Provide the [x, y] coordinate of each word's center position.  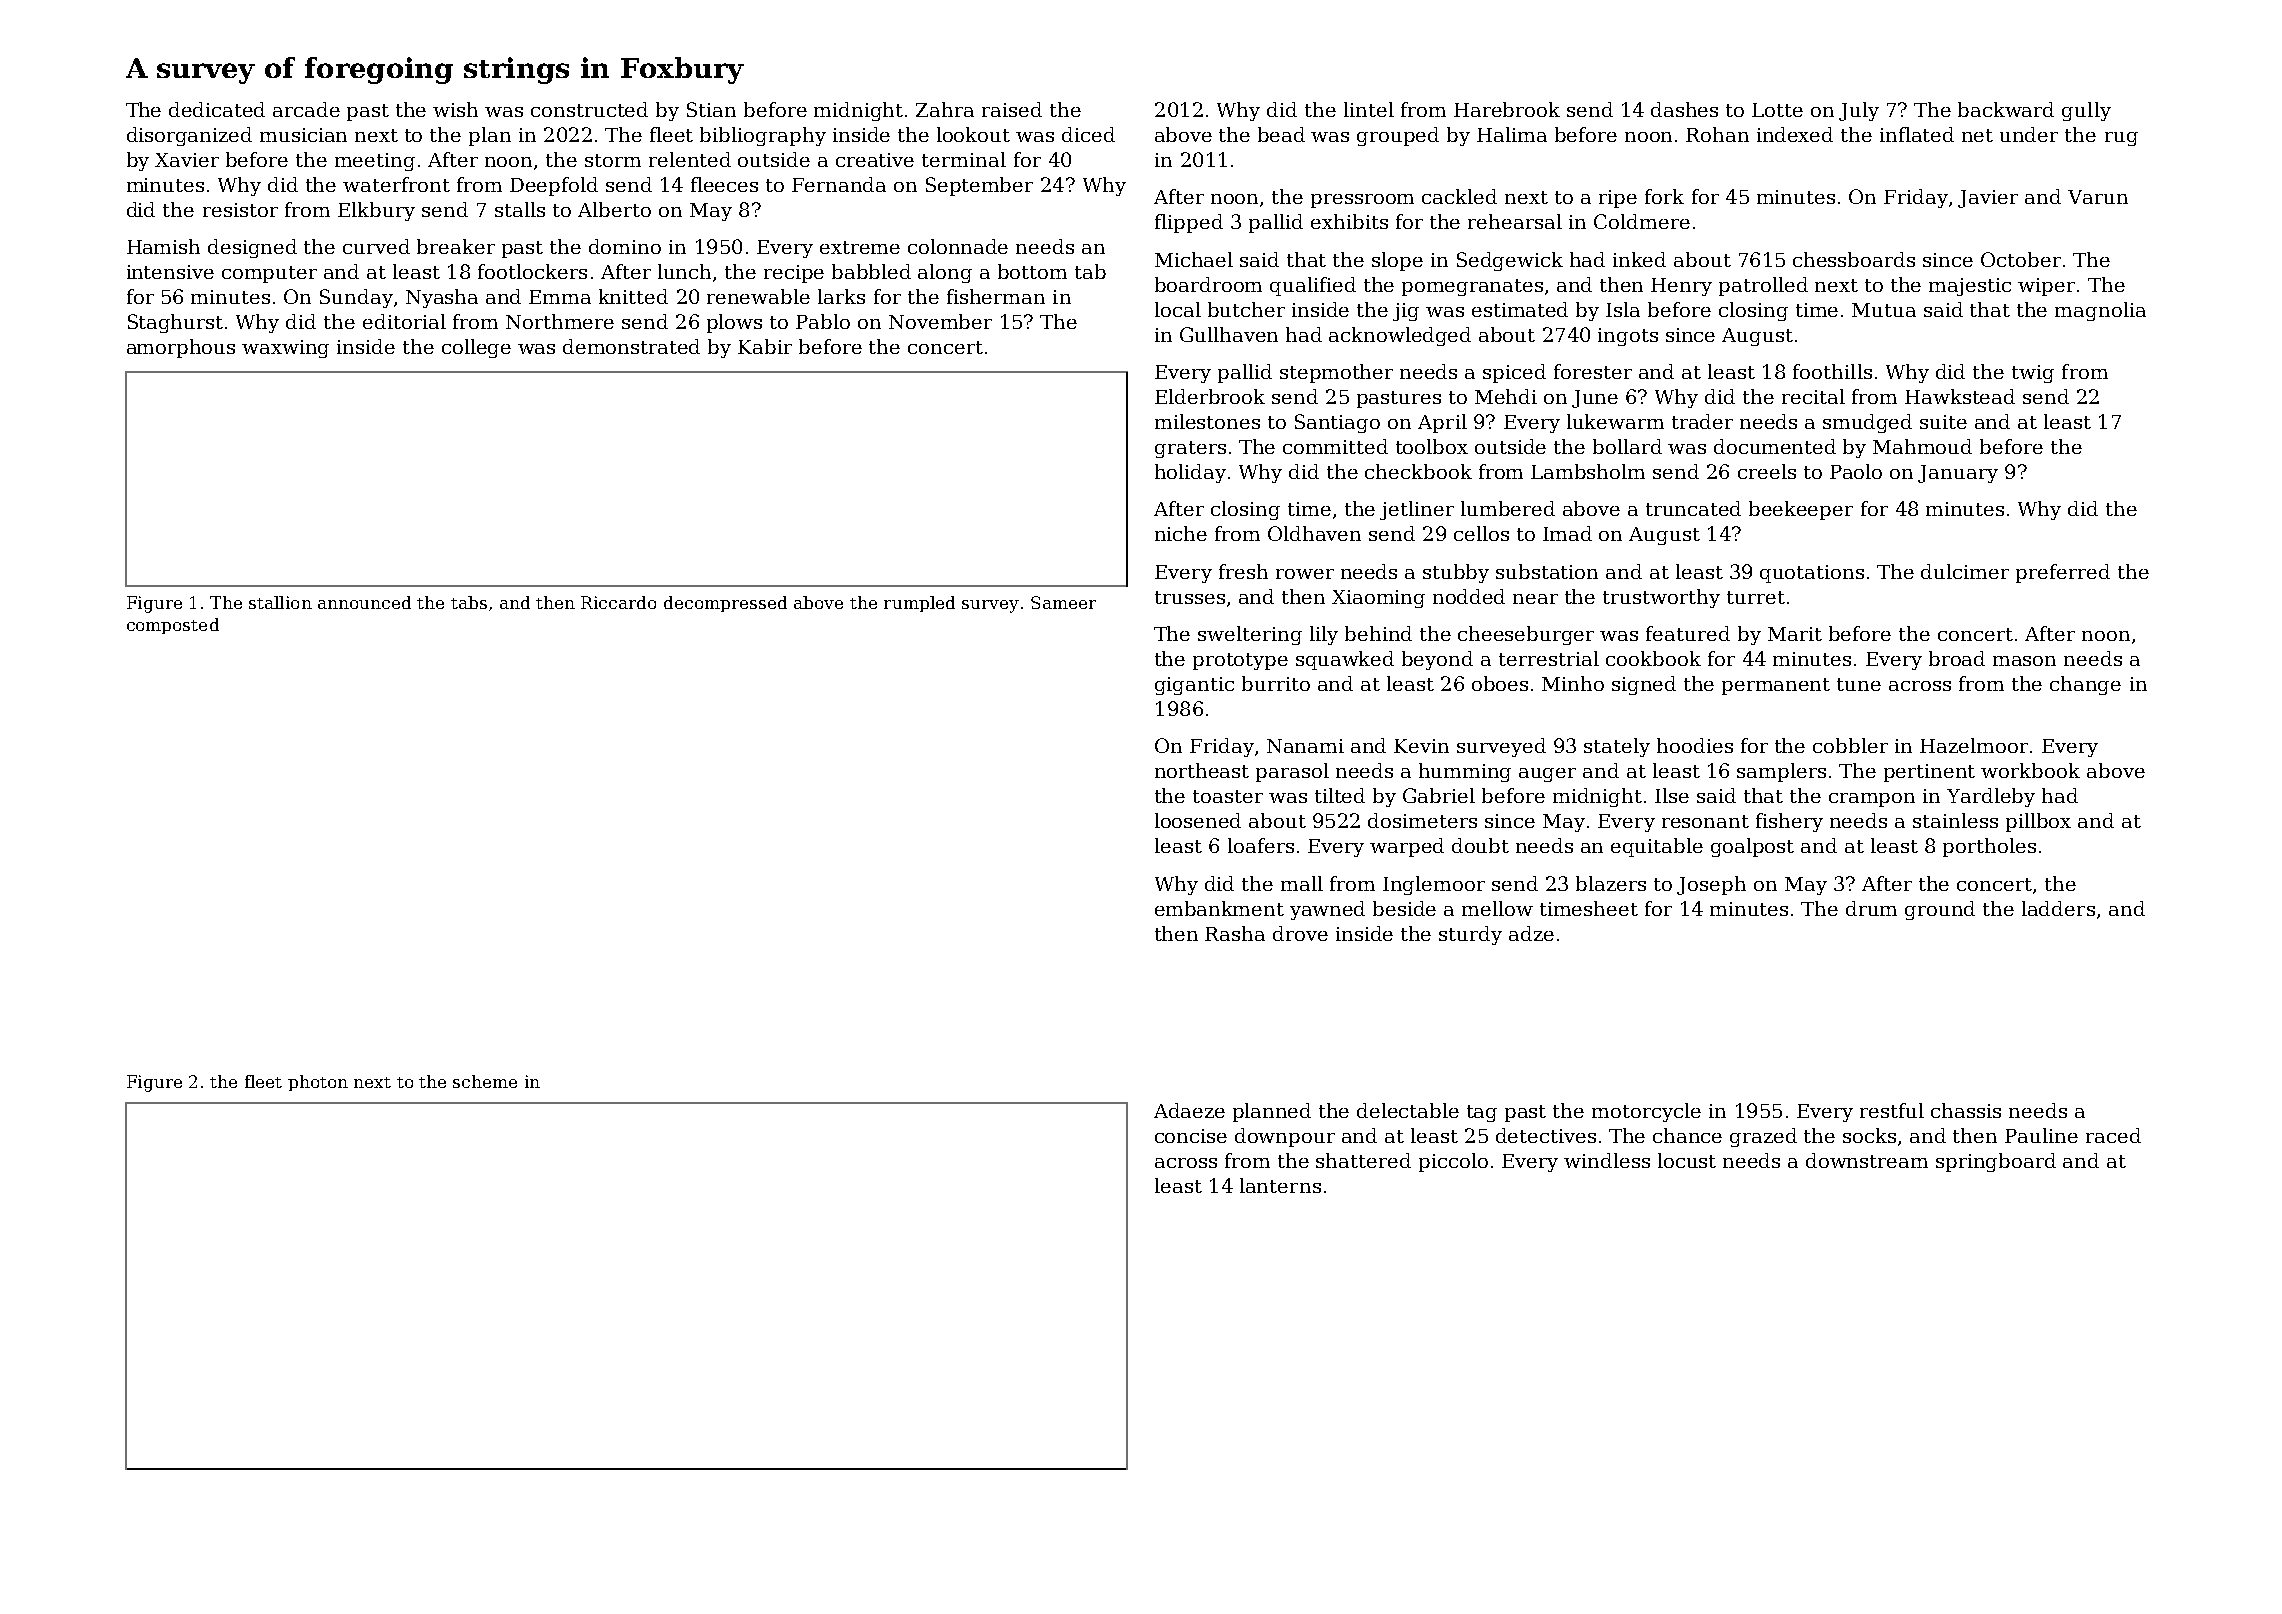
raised [1012, 109]
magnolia [2100, 311]
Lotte [1777, 110]
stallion [280, 602]
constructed [589, 109]
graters [1190, 449]
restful [1892, 1110]
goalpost [1752, 847]
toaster [1228, 796]
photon [318, 1083]
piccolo [1453, 1162]
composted [173, 626]
